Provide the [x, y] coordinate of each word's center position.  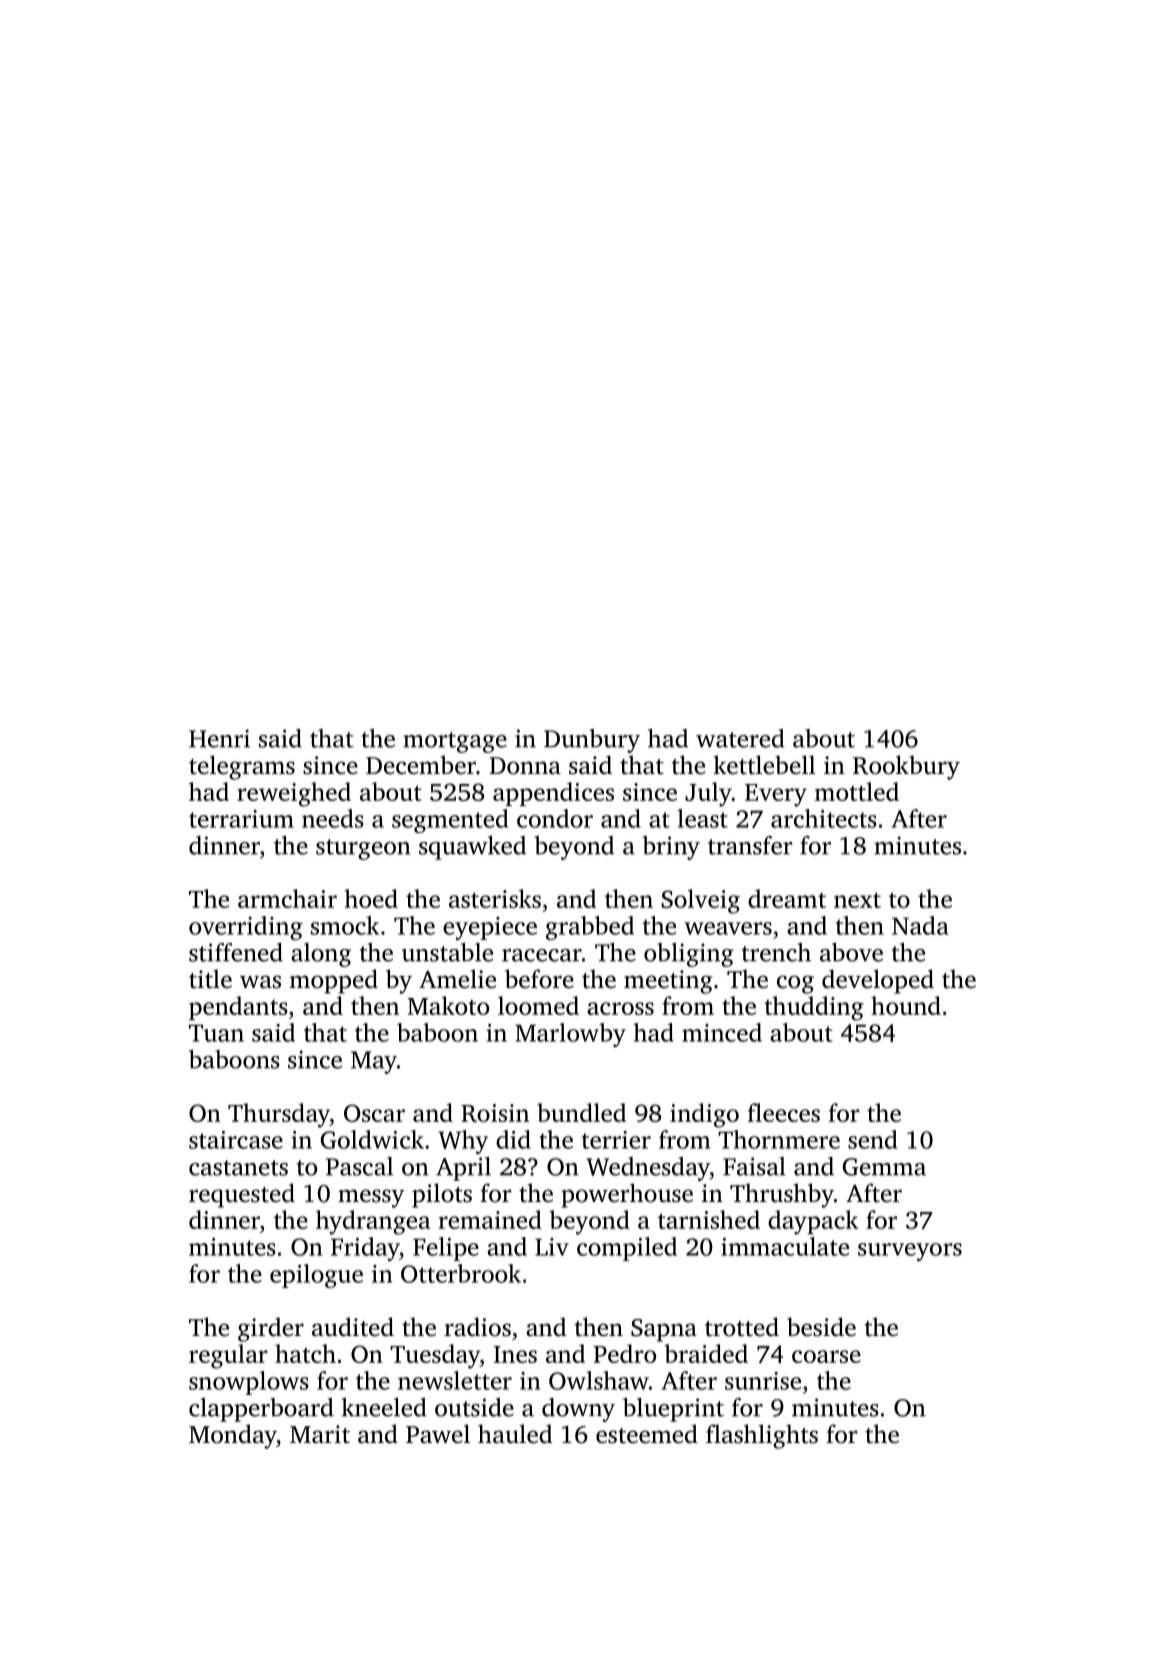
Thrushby [782, 1195]
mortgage [455, 742]
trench [776, 952]
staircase [236, 1140]
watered [740, 738]
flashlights [762, 1436]
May [374, 1062]
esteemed [647, 1434]
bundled [581, 1112]
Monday [233, 1436]
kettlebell [764, 765]
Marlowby [570, 1035]
